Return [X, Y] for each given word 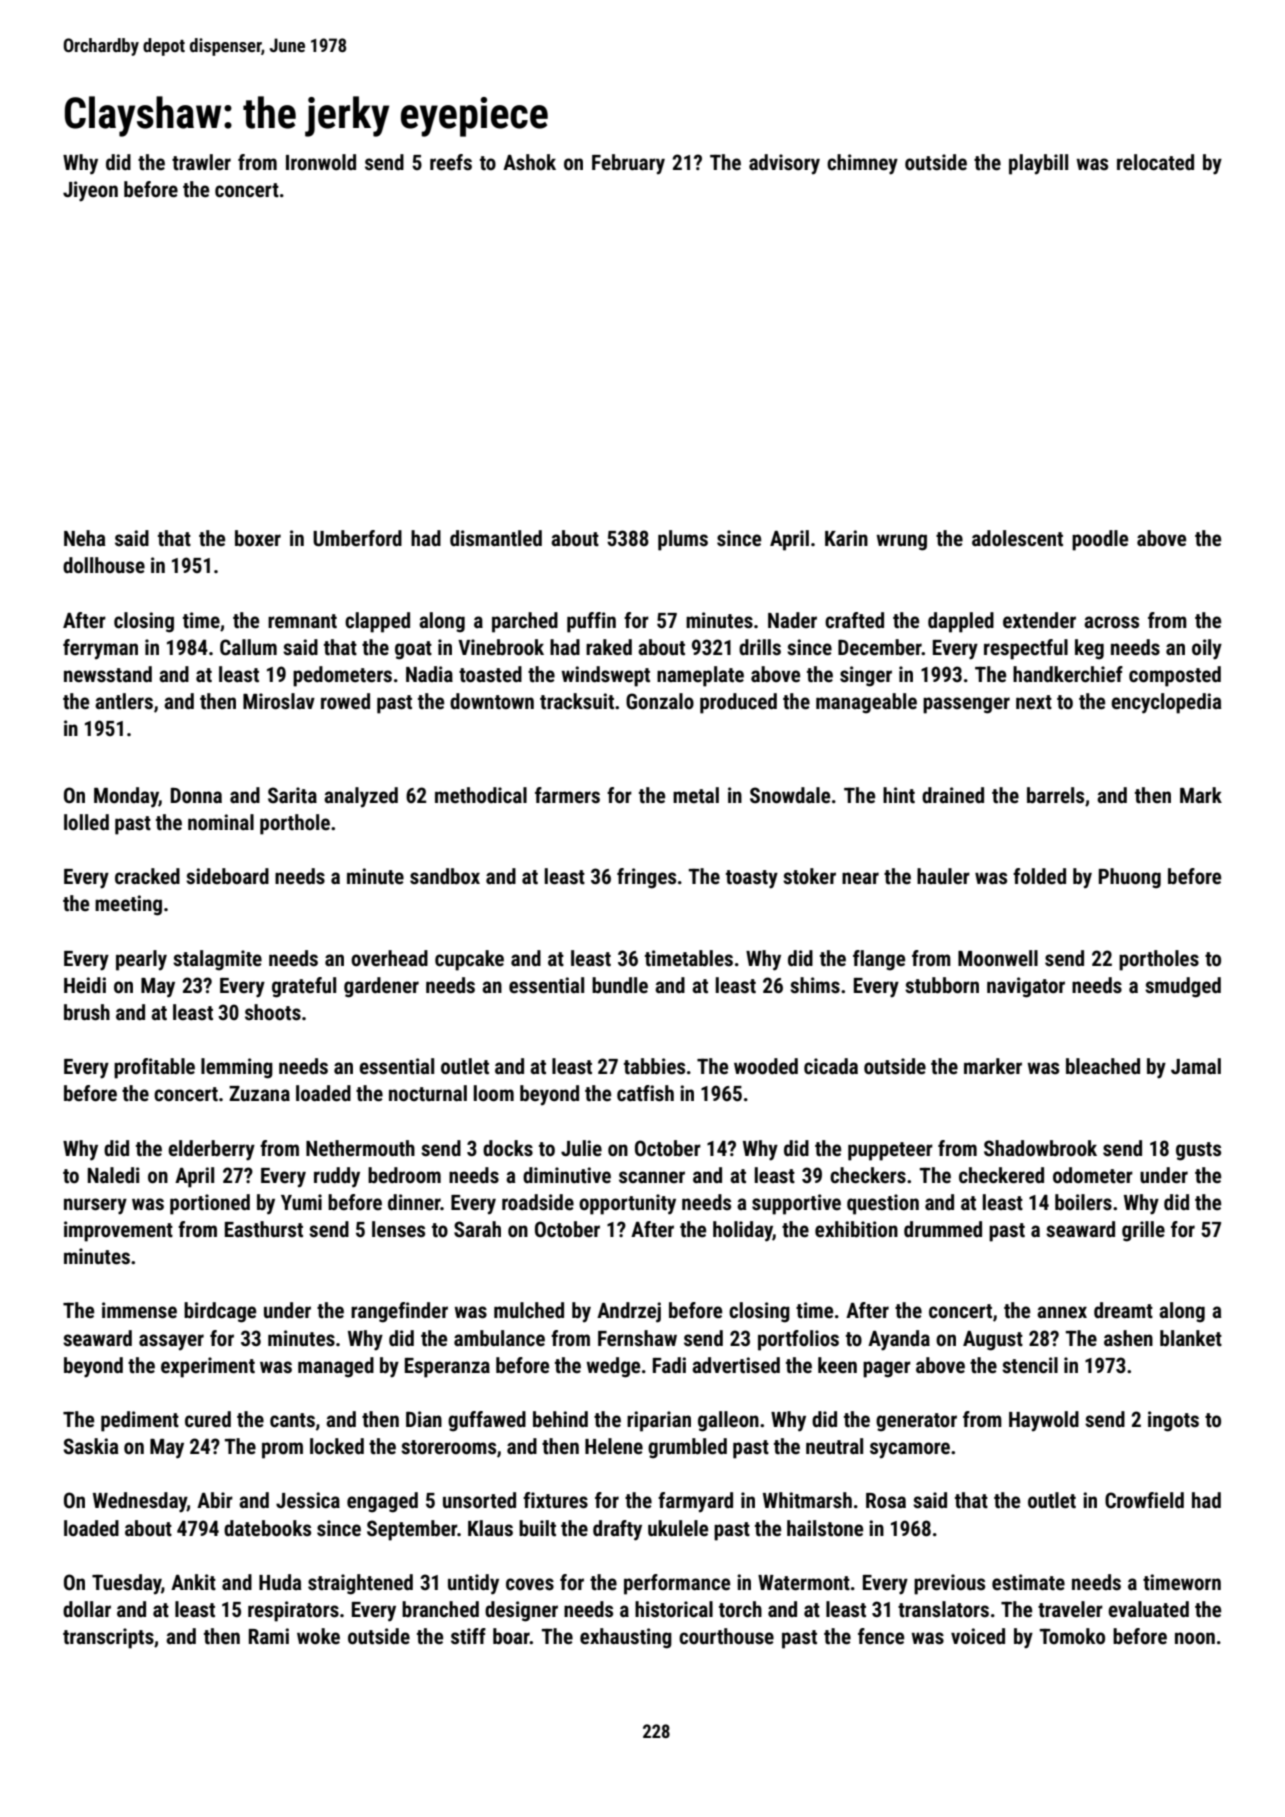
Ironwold [321, 162]
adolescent [1017, 538]
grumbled [687, 1448]
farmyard [695, 1502]
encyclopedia [1166, 703]
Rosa [886, 1500]
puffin [591, 622]
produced [738, 703]
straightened [360, 1584]
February [628, 164]
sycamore [910, 1450]
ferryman [100, 649]
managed [336, 1367]
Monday [126, 797]
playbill [1038, 164]
